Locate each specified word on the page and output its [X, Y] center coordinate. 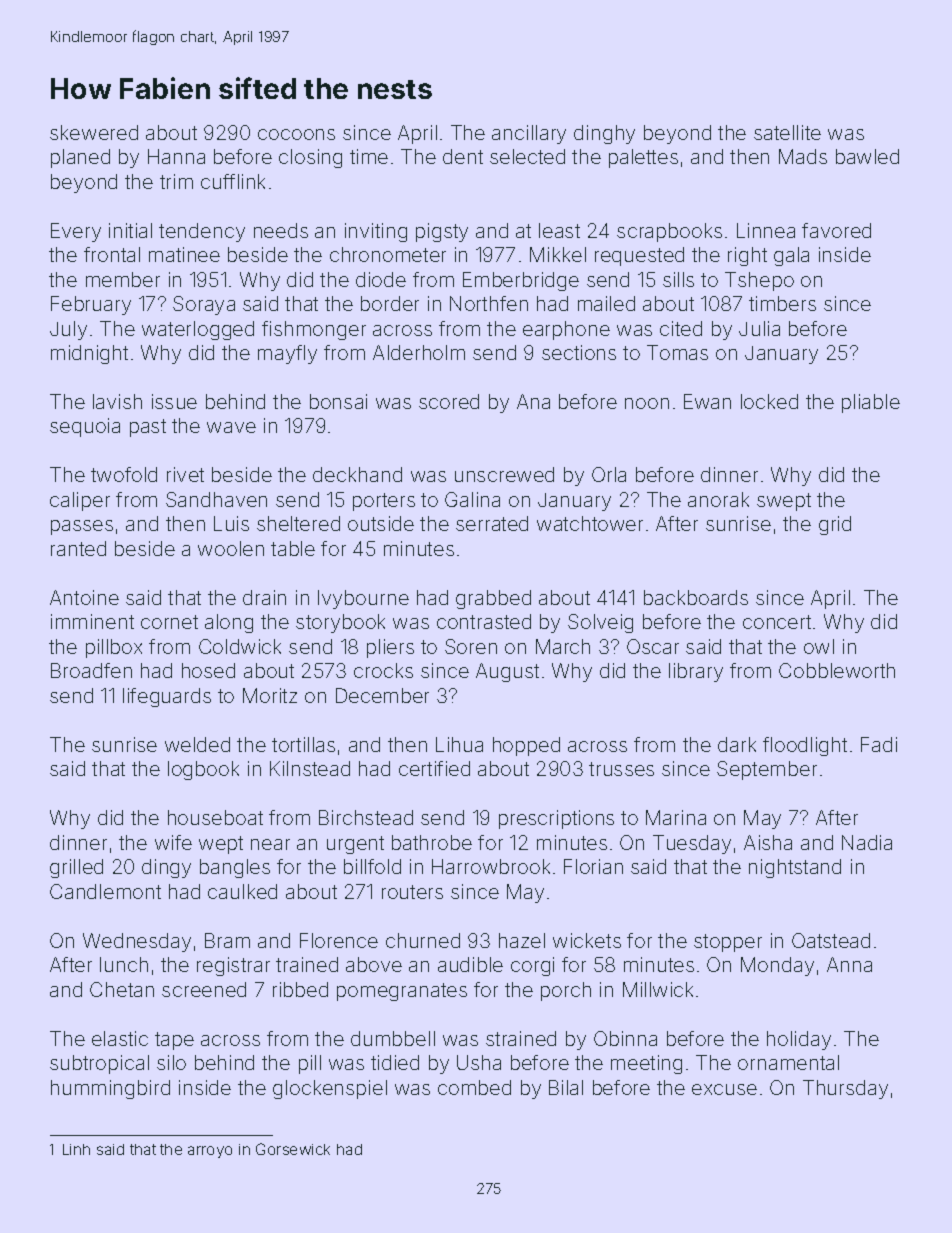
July [68, 330]
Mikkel [558, 254]
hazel [522, 940]
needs [281, 230]
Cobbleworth [837, 670]
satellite [787, 132]
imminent [92, 621]
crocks [383, 670]
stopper [728, 943]
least [559, 230]
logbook [203, 770]
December [382, 695]
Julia [759, 328]
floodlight [805, 746]
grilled [76, 868]
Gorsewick [293, 1149]
